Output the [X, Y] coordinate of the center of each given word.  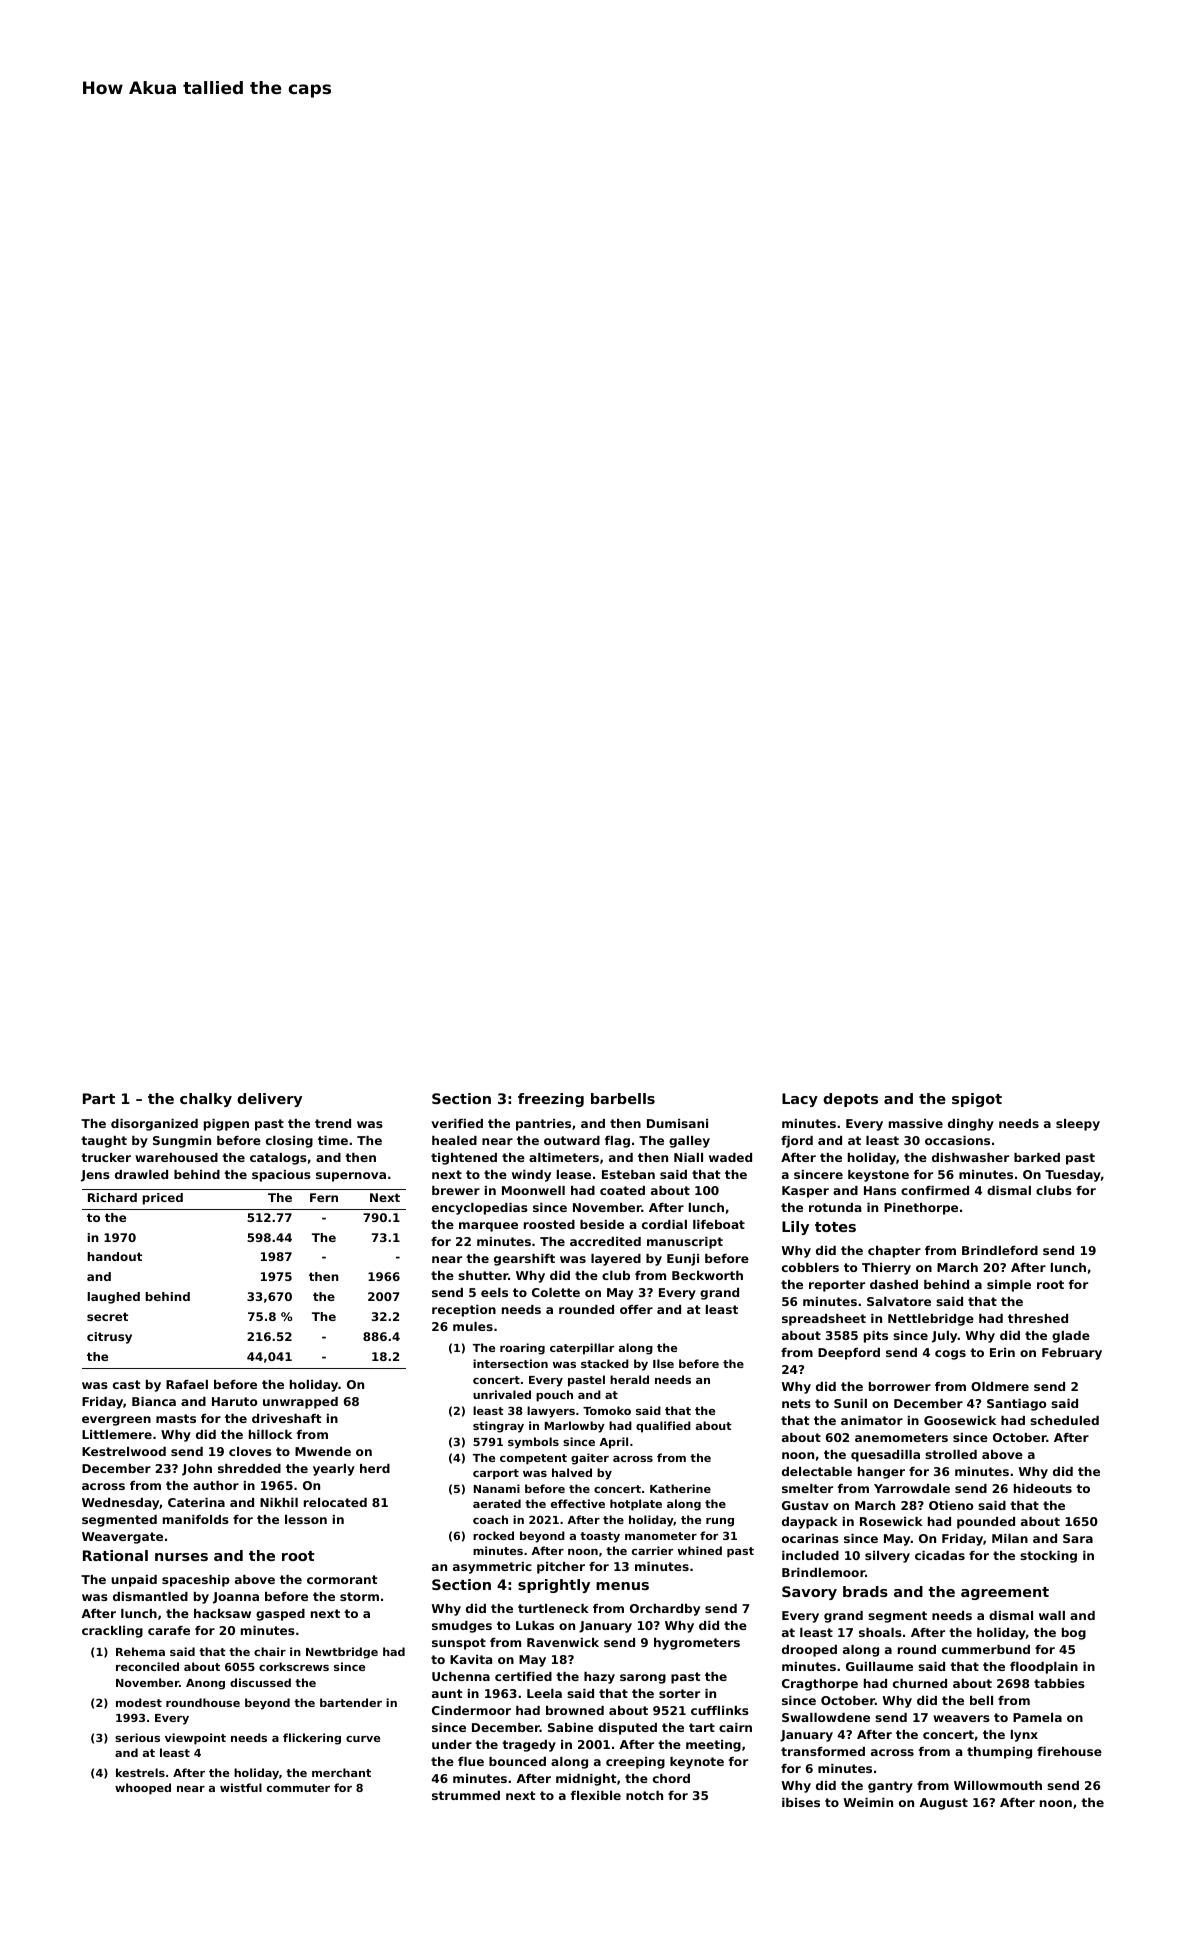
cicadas [940, 1555]
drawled [141, 1174]
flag [617, 1142]
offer [636, 1309]
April [613, 1443]
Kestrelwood [124, 1451]
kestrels [140, 1772]
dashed [894, 1284]
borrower [900, 1386]
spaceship [196, 1581]
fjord [797, 1142]
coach [490, 1519]
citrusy [109, 1338]
